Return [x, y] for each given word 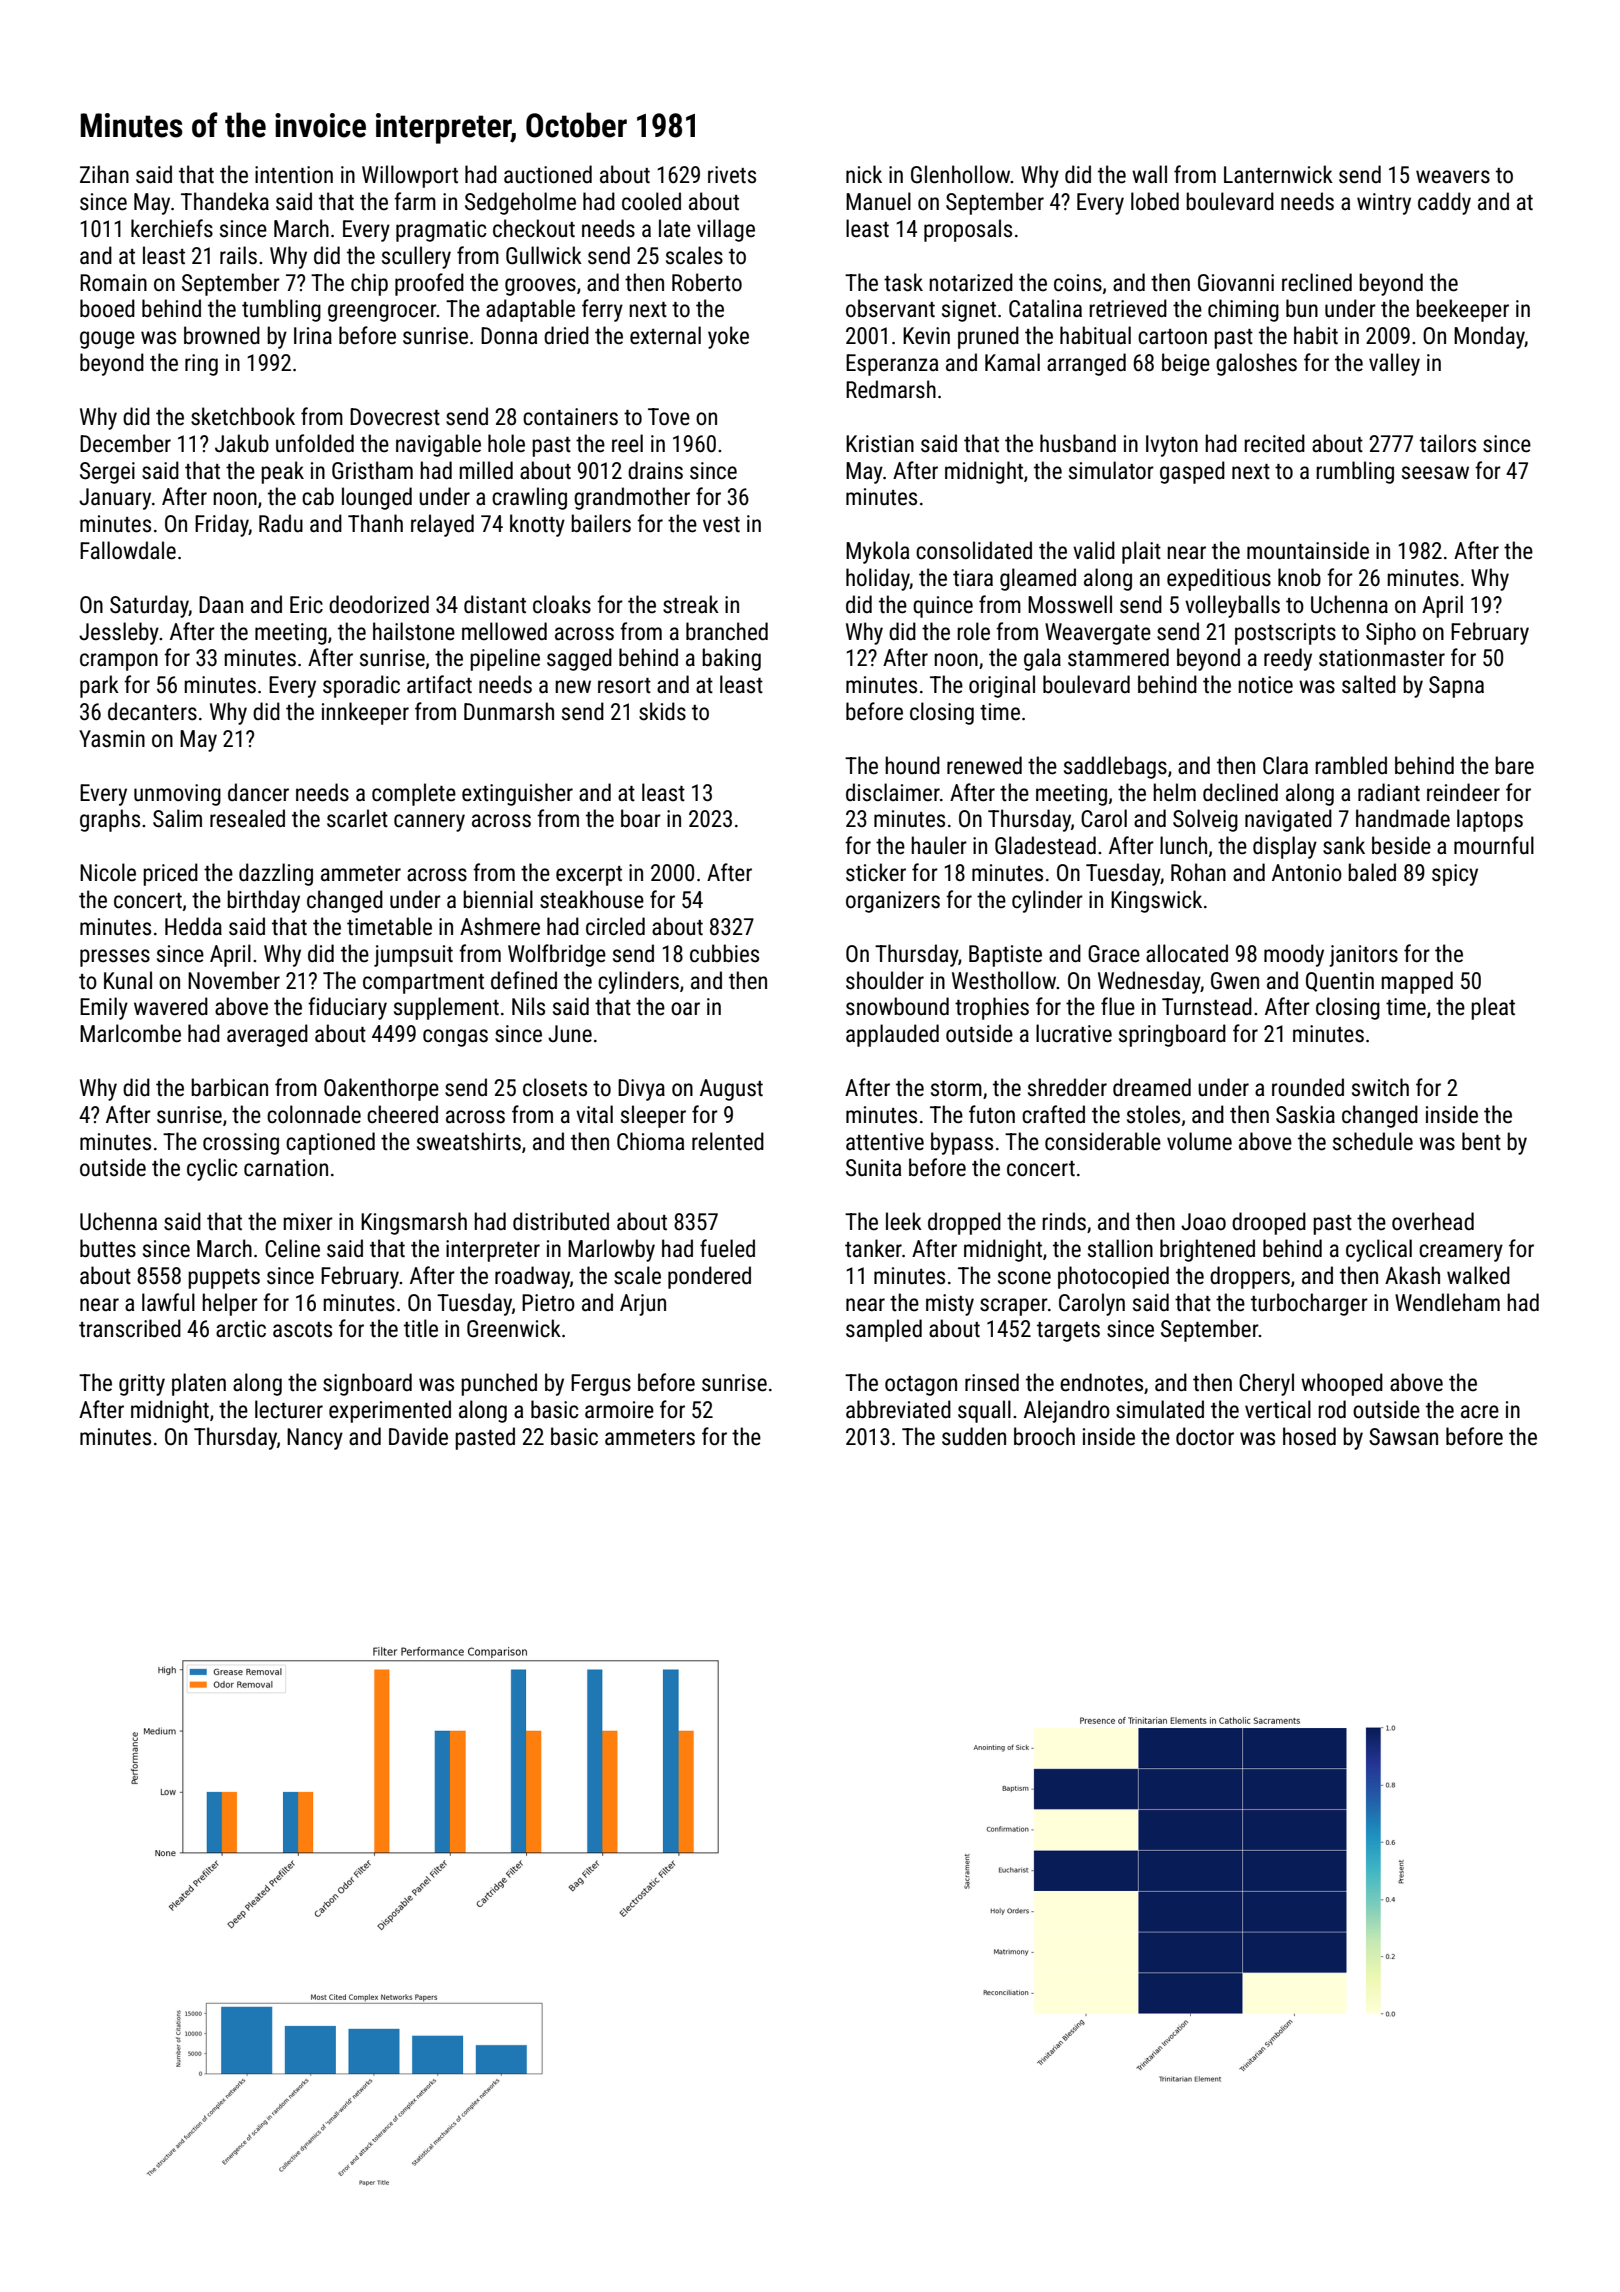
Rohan [1198, 872]
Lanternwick [1278, 174]
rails [238, 255]
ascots [302, 1330]
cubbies [724, 953]
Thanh [375, 523]
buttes [108, 1248]
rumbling [1355, 472]
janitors [1363, 956]
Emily [104, 1008]
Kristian [880, 444]
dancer [258, 792]
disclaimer [893, 792]
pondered [709, 1277]
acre [1480, 1412]
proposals [968, 230]
